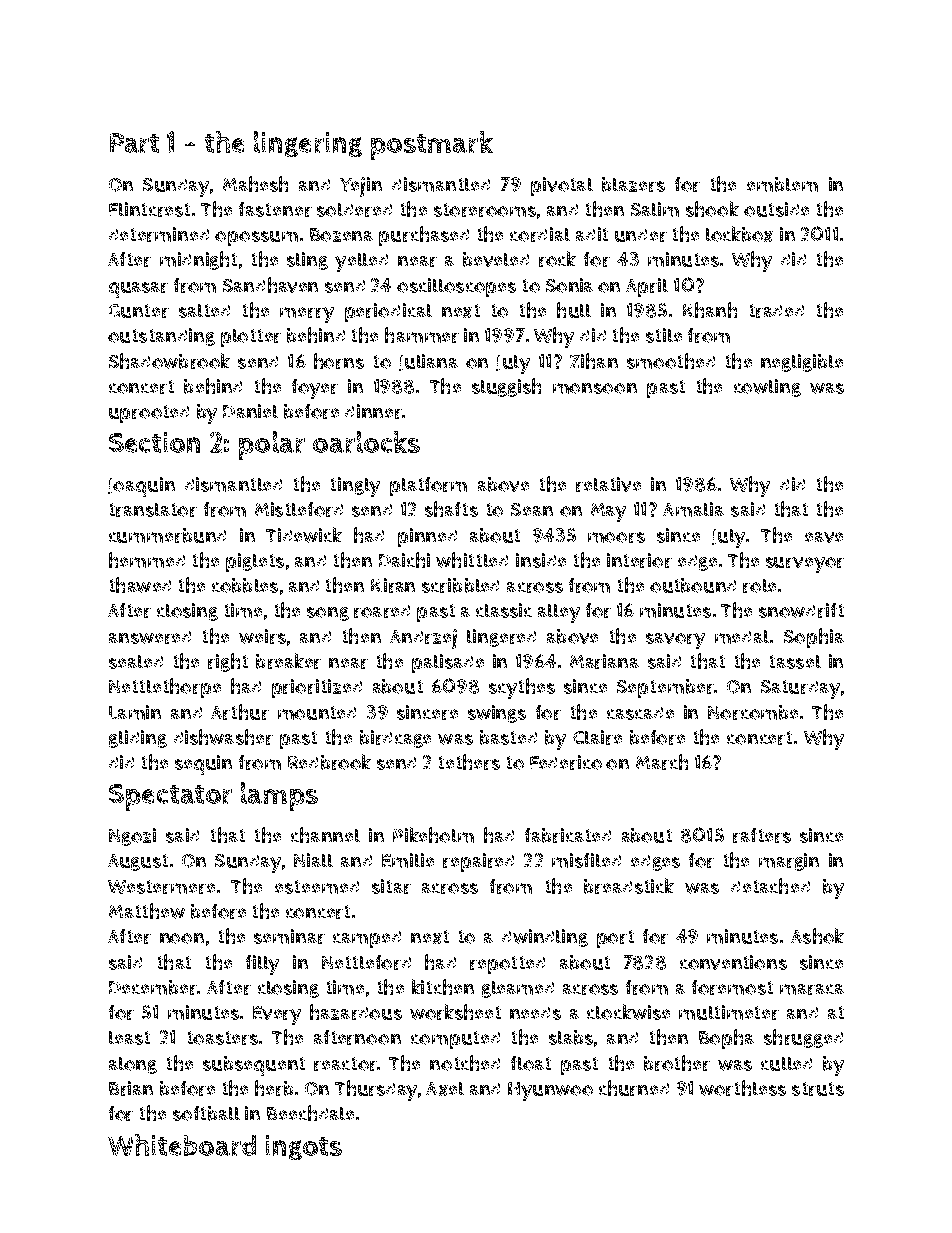 The image size is (952, 1233). I want to click on Westermere, so click(161, 887).
